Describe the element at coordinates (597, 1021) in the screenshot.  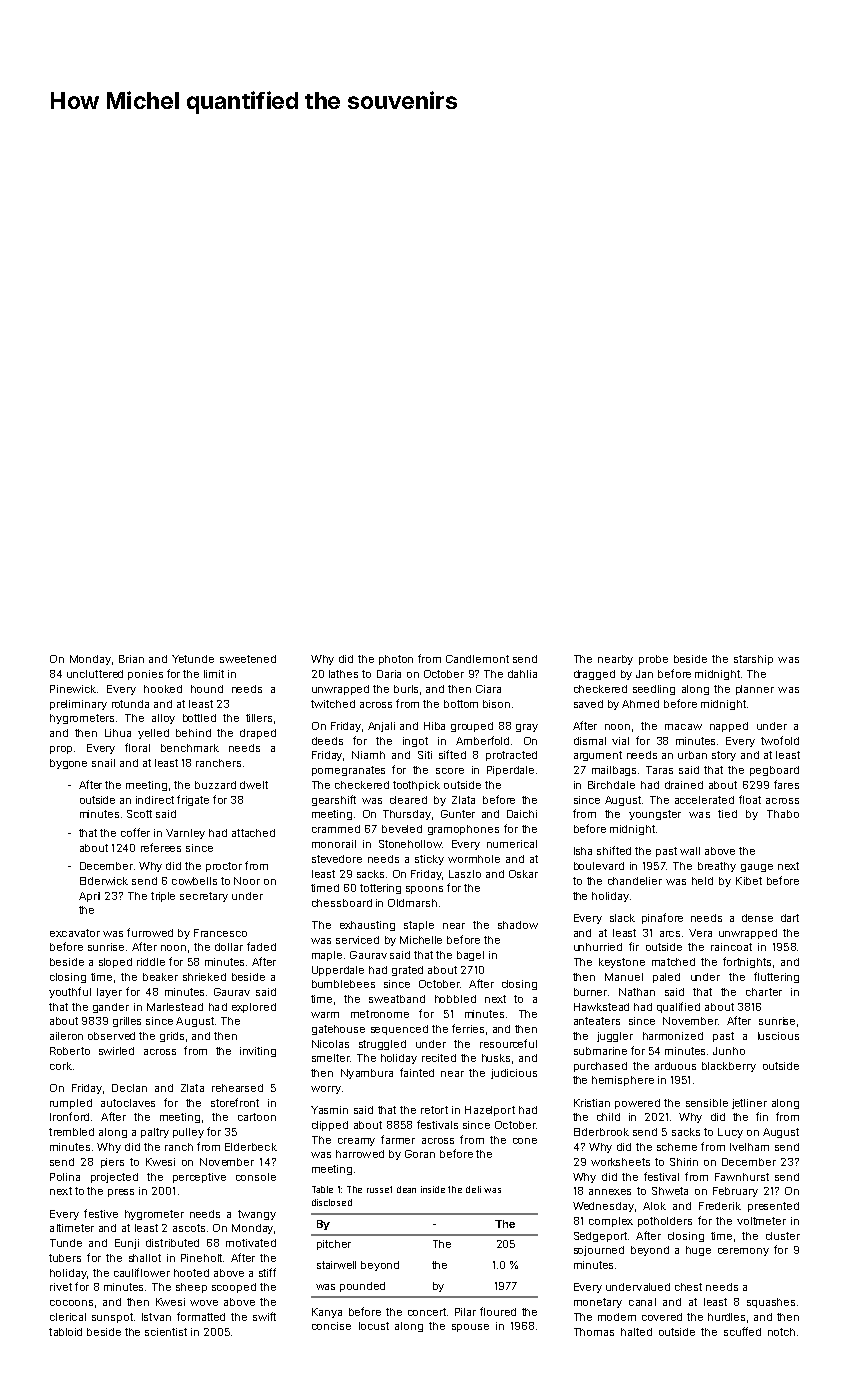
I see `anteaters` at that location.
